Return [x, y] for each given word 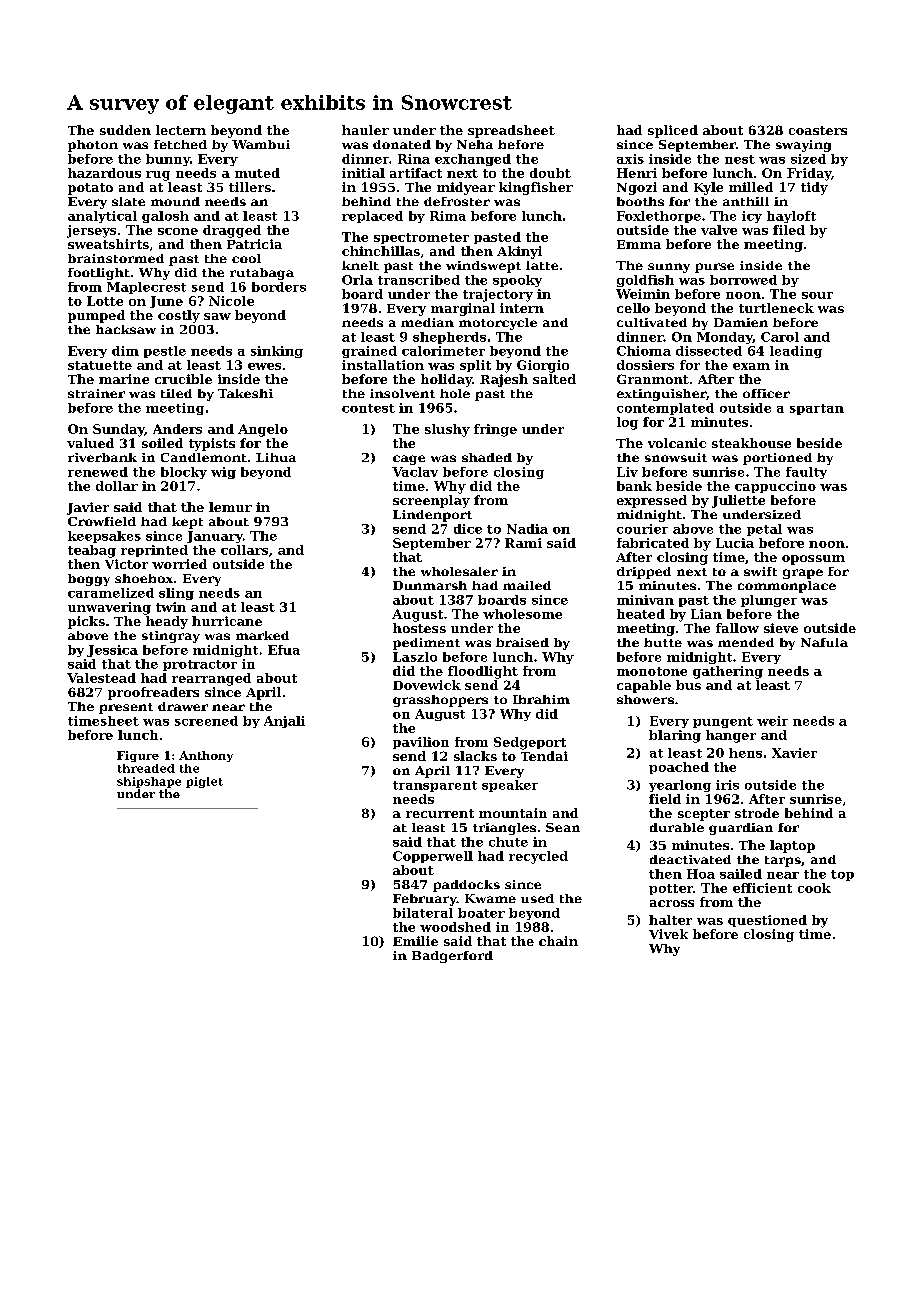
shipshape [149, 782]
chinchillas [381, 251]
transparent [435, 786]
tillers [250, 187]
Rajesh [504, 380]
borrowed [743, 280]
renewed [98, 472]
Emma [639, 244]
